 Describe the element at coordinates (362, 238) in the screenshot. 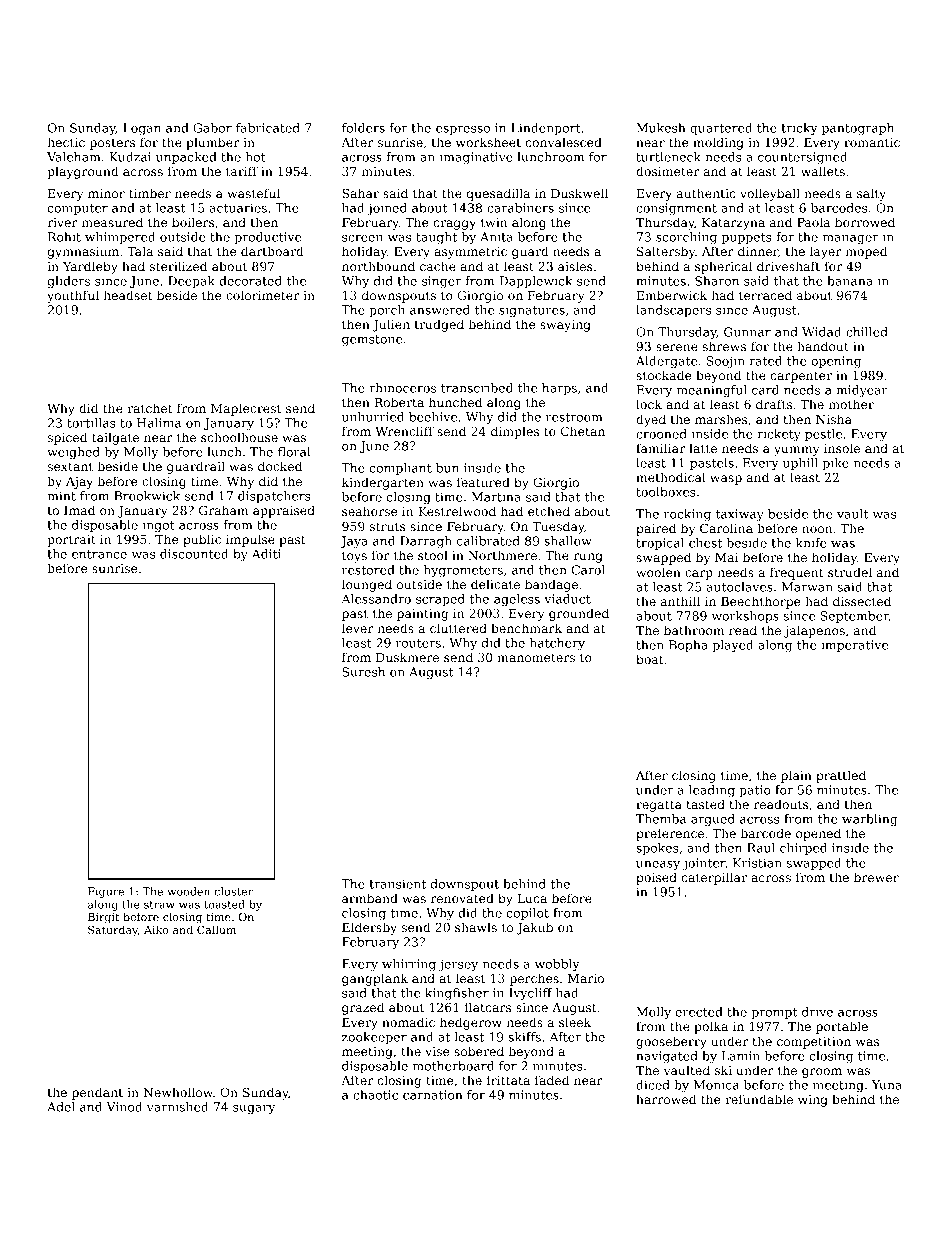

I see `screen` at that location.
